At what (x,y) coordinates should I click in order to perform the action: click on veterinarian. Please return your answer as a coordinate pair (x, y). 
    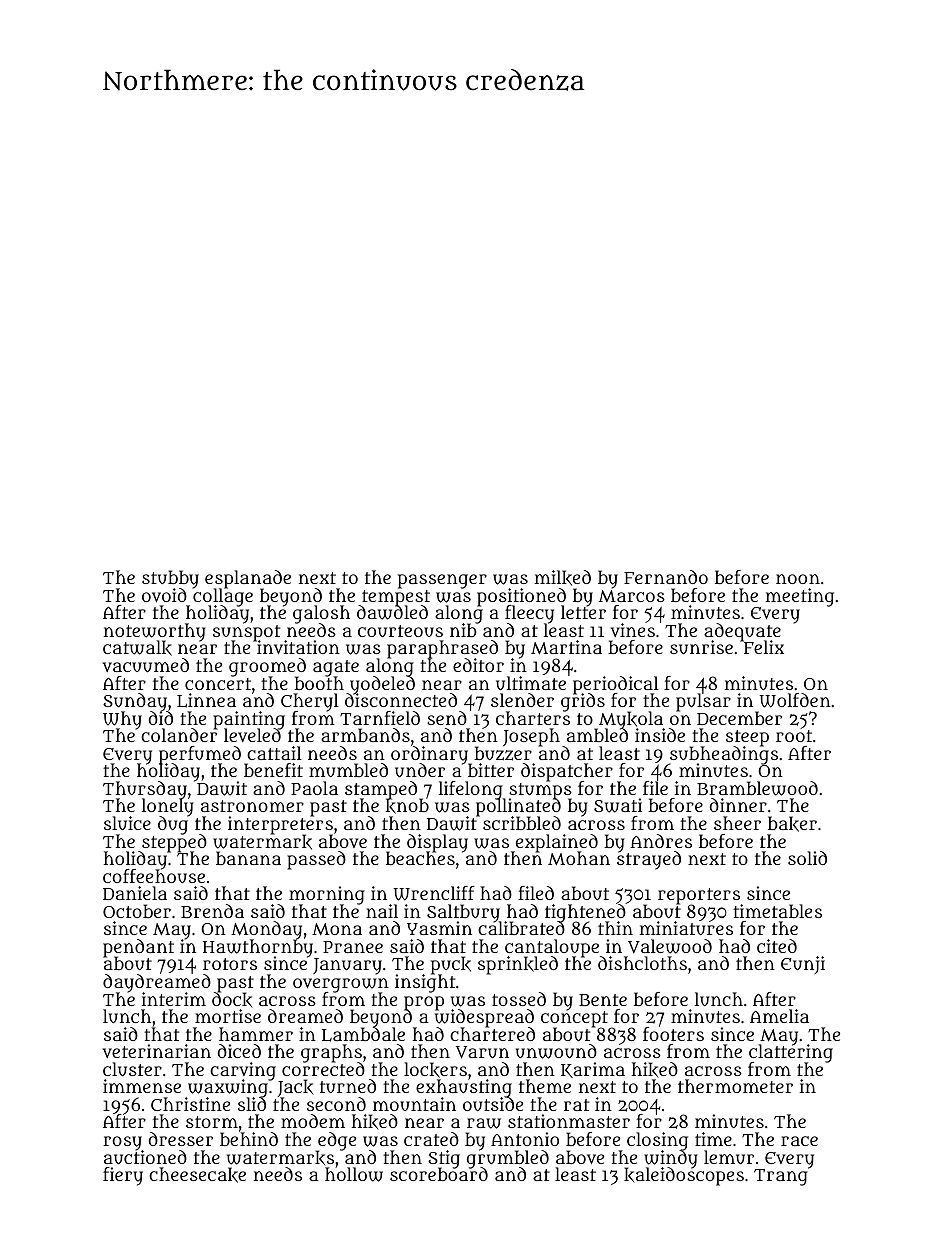
    Looking at the image, I should click on (157, 1051).
